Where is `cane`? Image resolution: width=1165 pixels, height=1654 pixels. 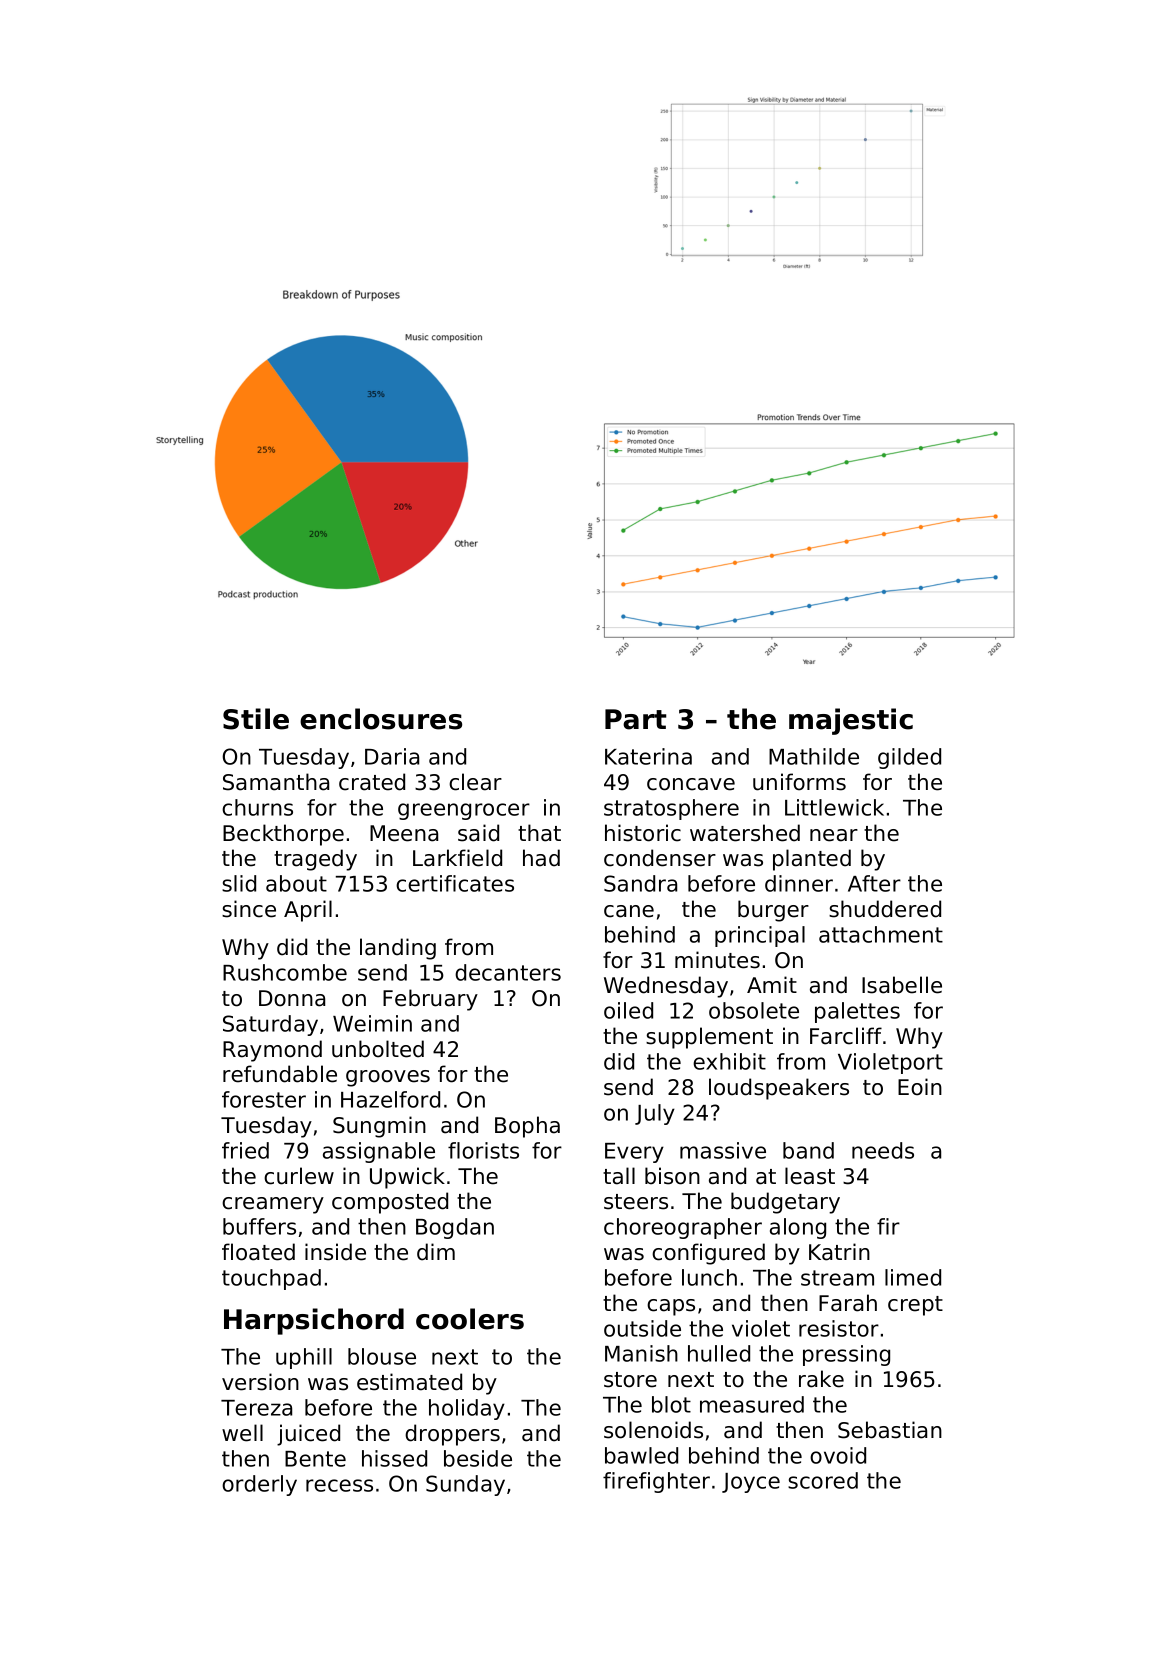 cane is located at coordinates (629, 911).
